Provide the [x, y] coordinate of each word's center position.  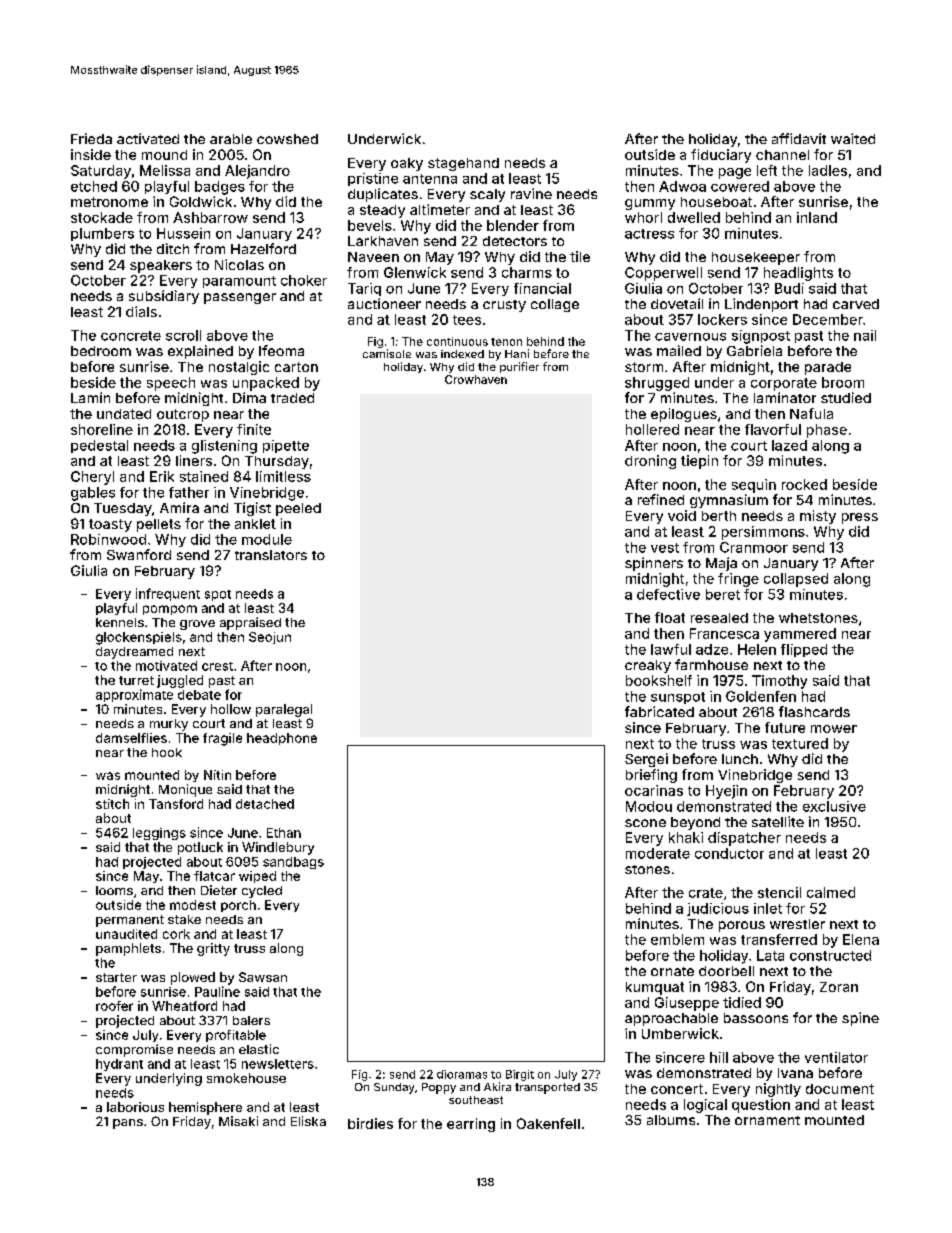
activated [148, 138]
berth [719, 516]
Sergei [646, 760]
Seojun [270, 638]
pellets [159, 525]
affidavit [799, 138]
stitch [112, 804]
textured [800, 743]
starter [116, 977]
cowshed [287, 139]
